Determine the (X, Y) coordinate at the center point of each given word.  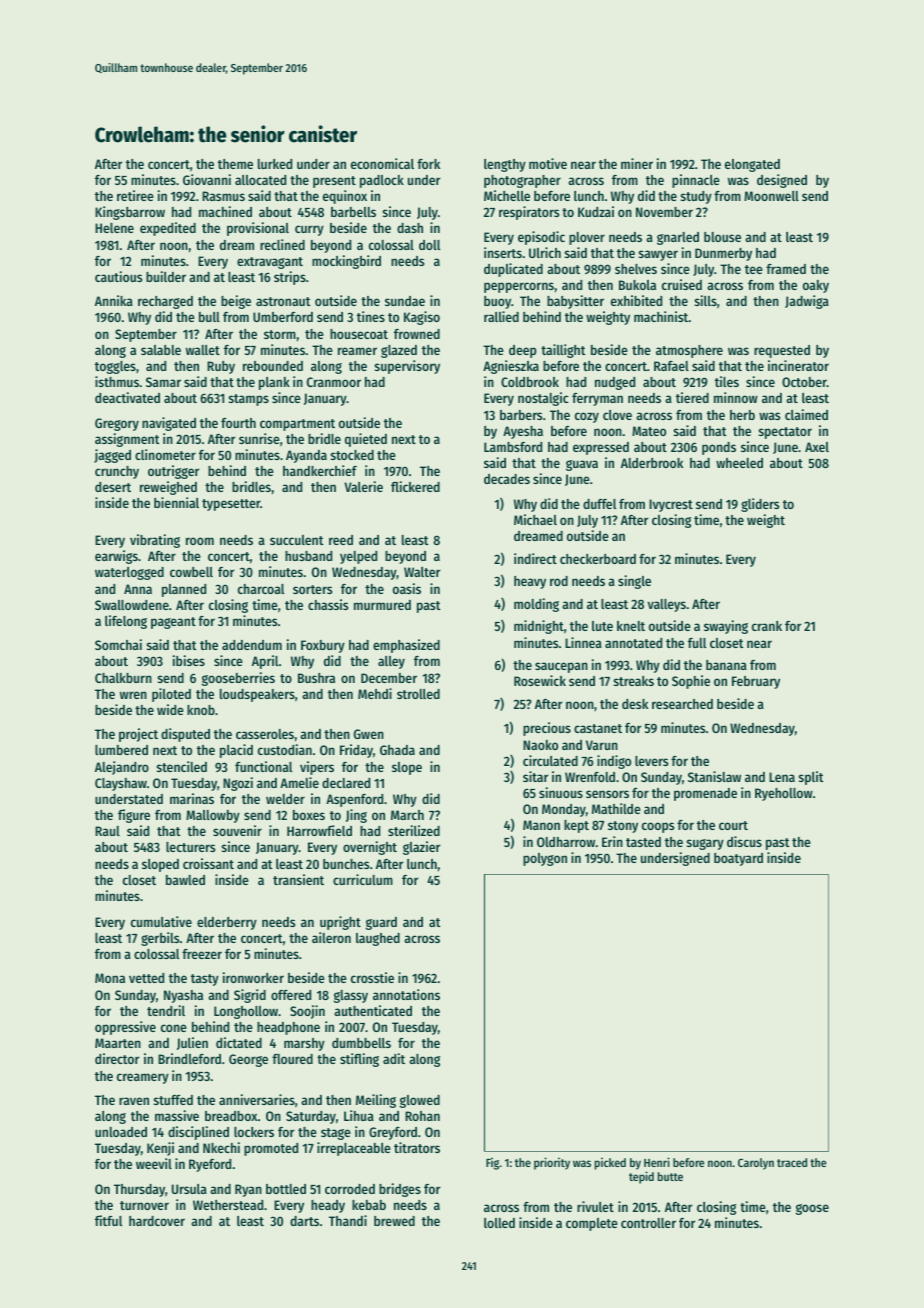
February (756, 682)
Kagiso (422, 318)
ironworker (253, 977)
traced (792, 1162)
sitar (535, 776)
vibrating (155, 541)
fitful (108, 1220)
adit (394, 1058)
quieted (366, 440)
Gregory (117, 424)
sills (705, 300)
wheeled (739, 463)
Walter (422, 572)
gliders (760, 505)
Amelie (299, 782)
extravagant (270, 263)
